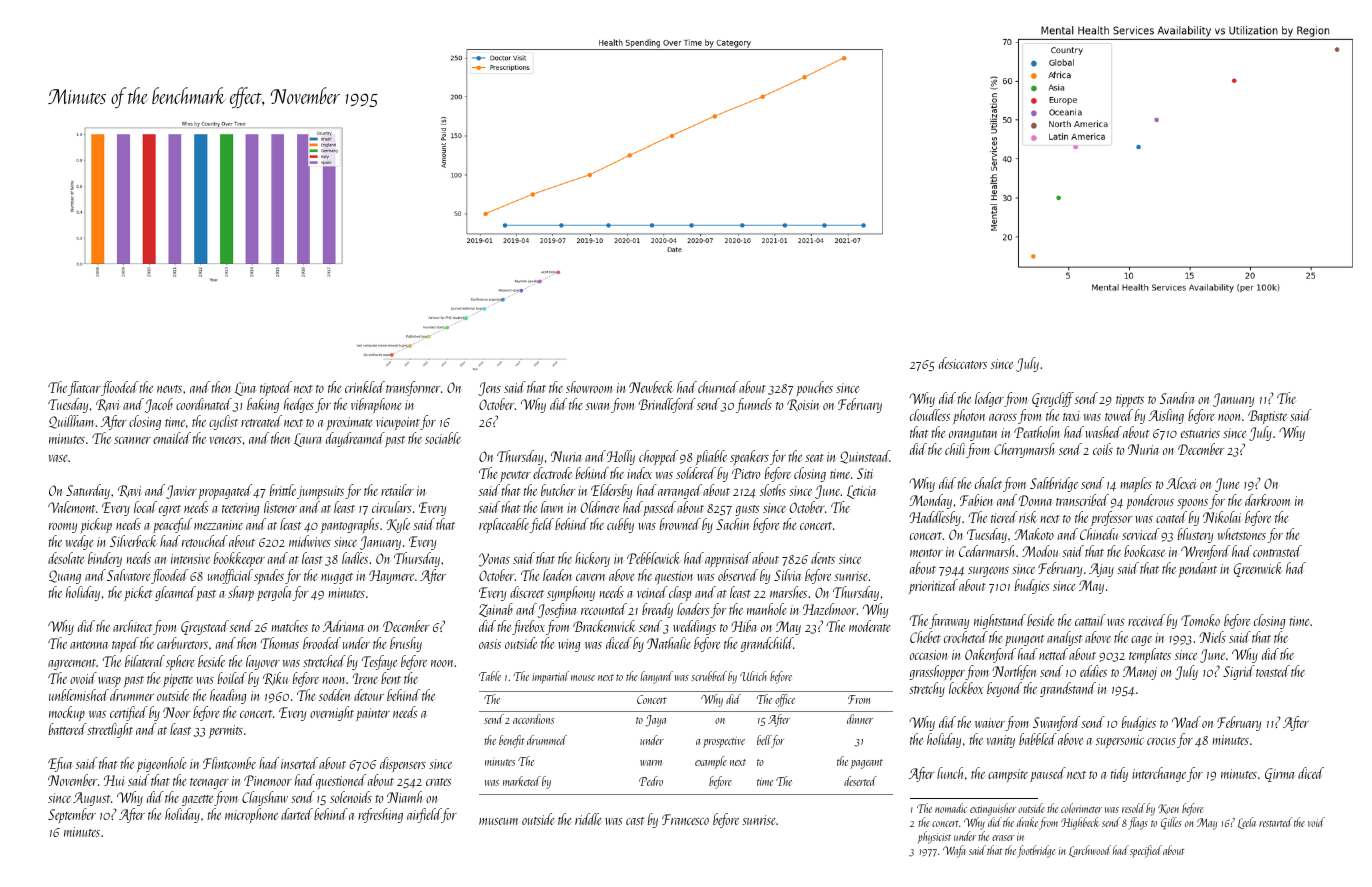 This page has height=887, width=1372. Describe the element at coordinates (1186, 722) in the page. I see `Wael` at that location.
